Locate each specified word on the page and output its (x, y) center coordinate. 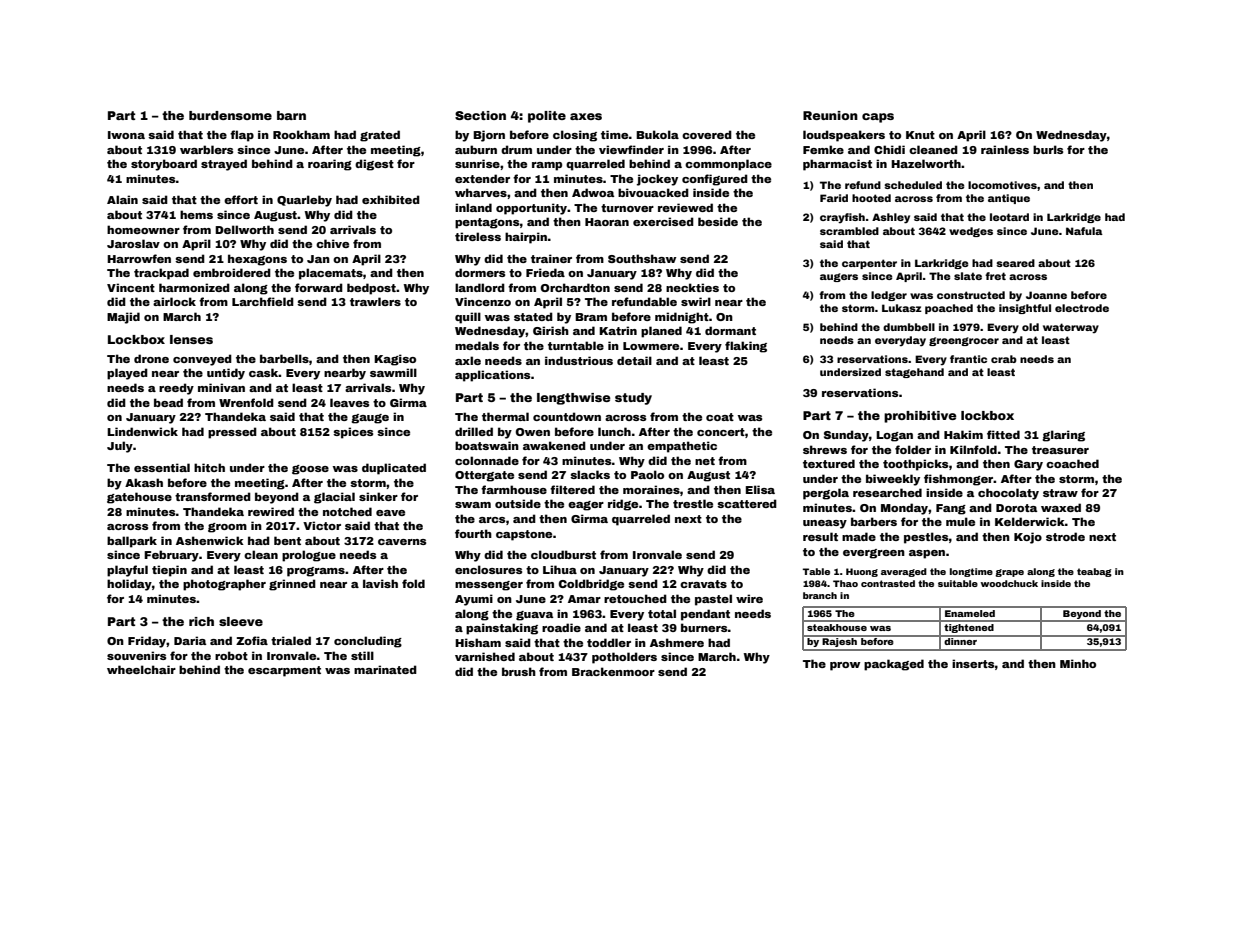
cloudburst (563, 554)
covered (707, 134)
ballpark (132, 542)
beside (718, 221)
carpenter (869, 264)
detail (634, 360)
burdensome (230, 115)
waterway (1071, 328)
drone (151, 358)
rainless (1005, 149)
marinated (385, 669)
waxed (1061, 507)
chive (332, 243)
